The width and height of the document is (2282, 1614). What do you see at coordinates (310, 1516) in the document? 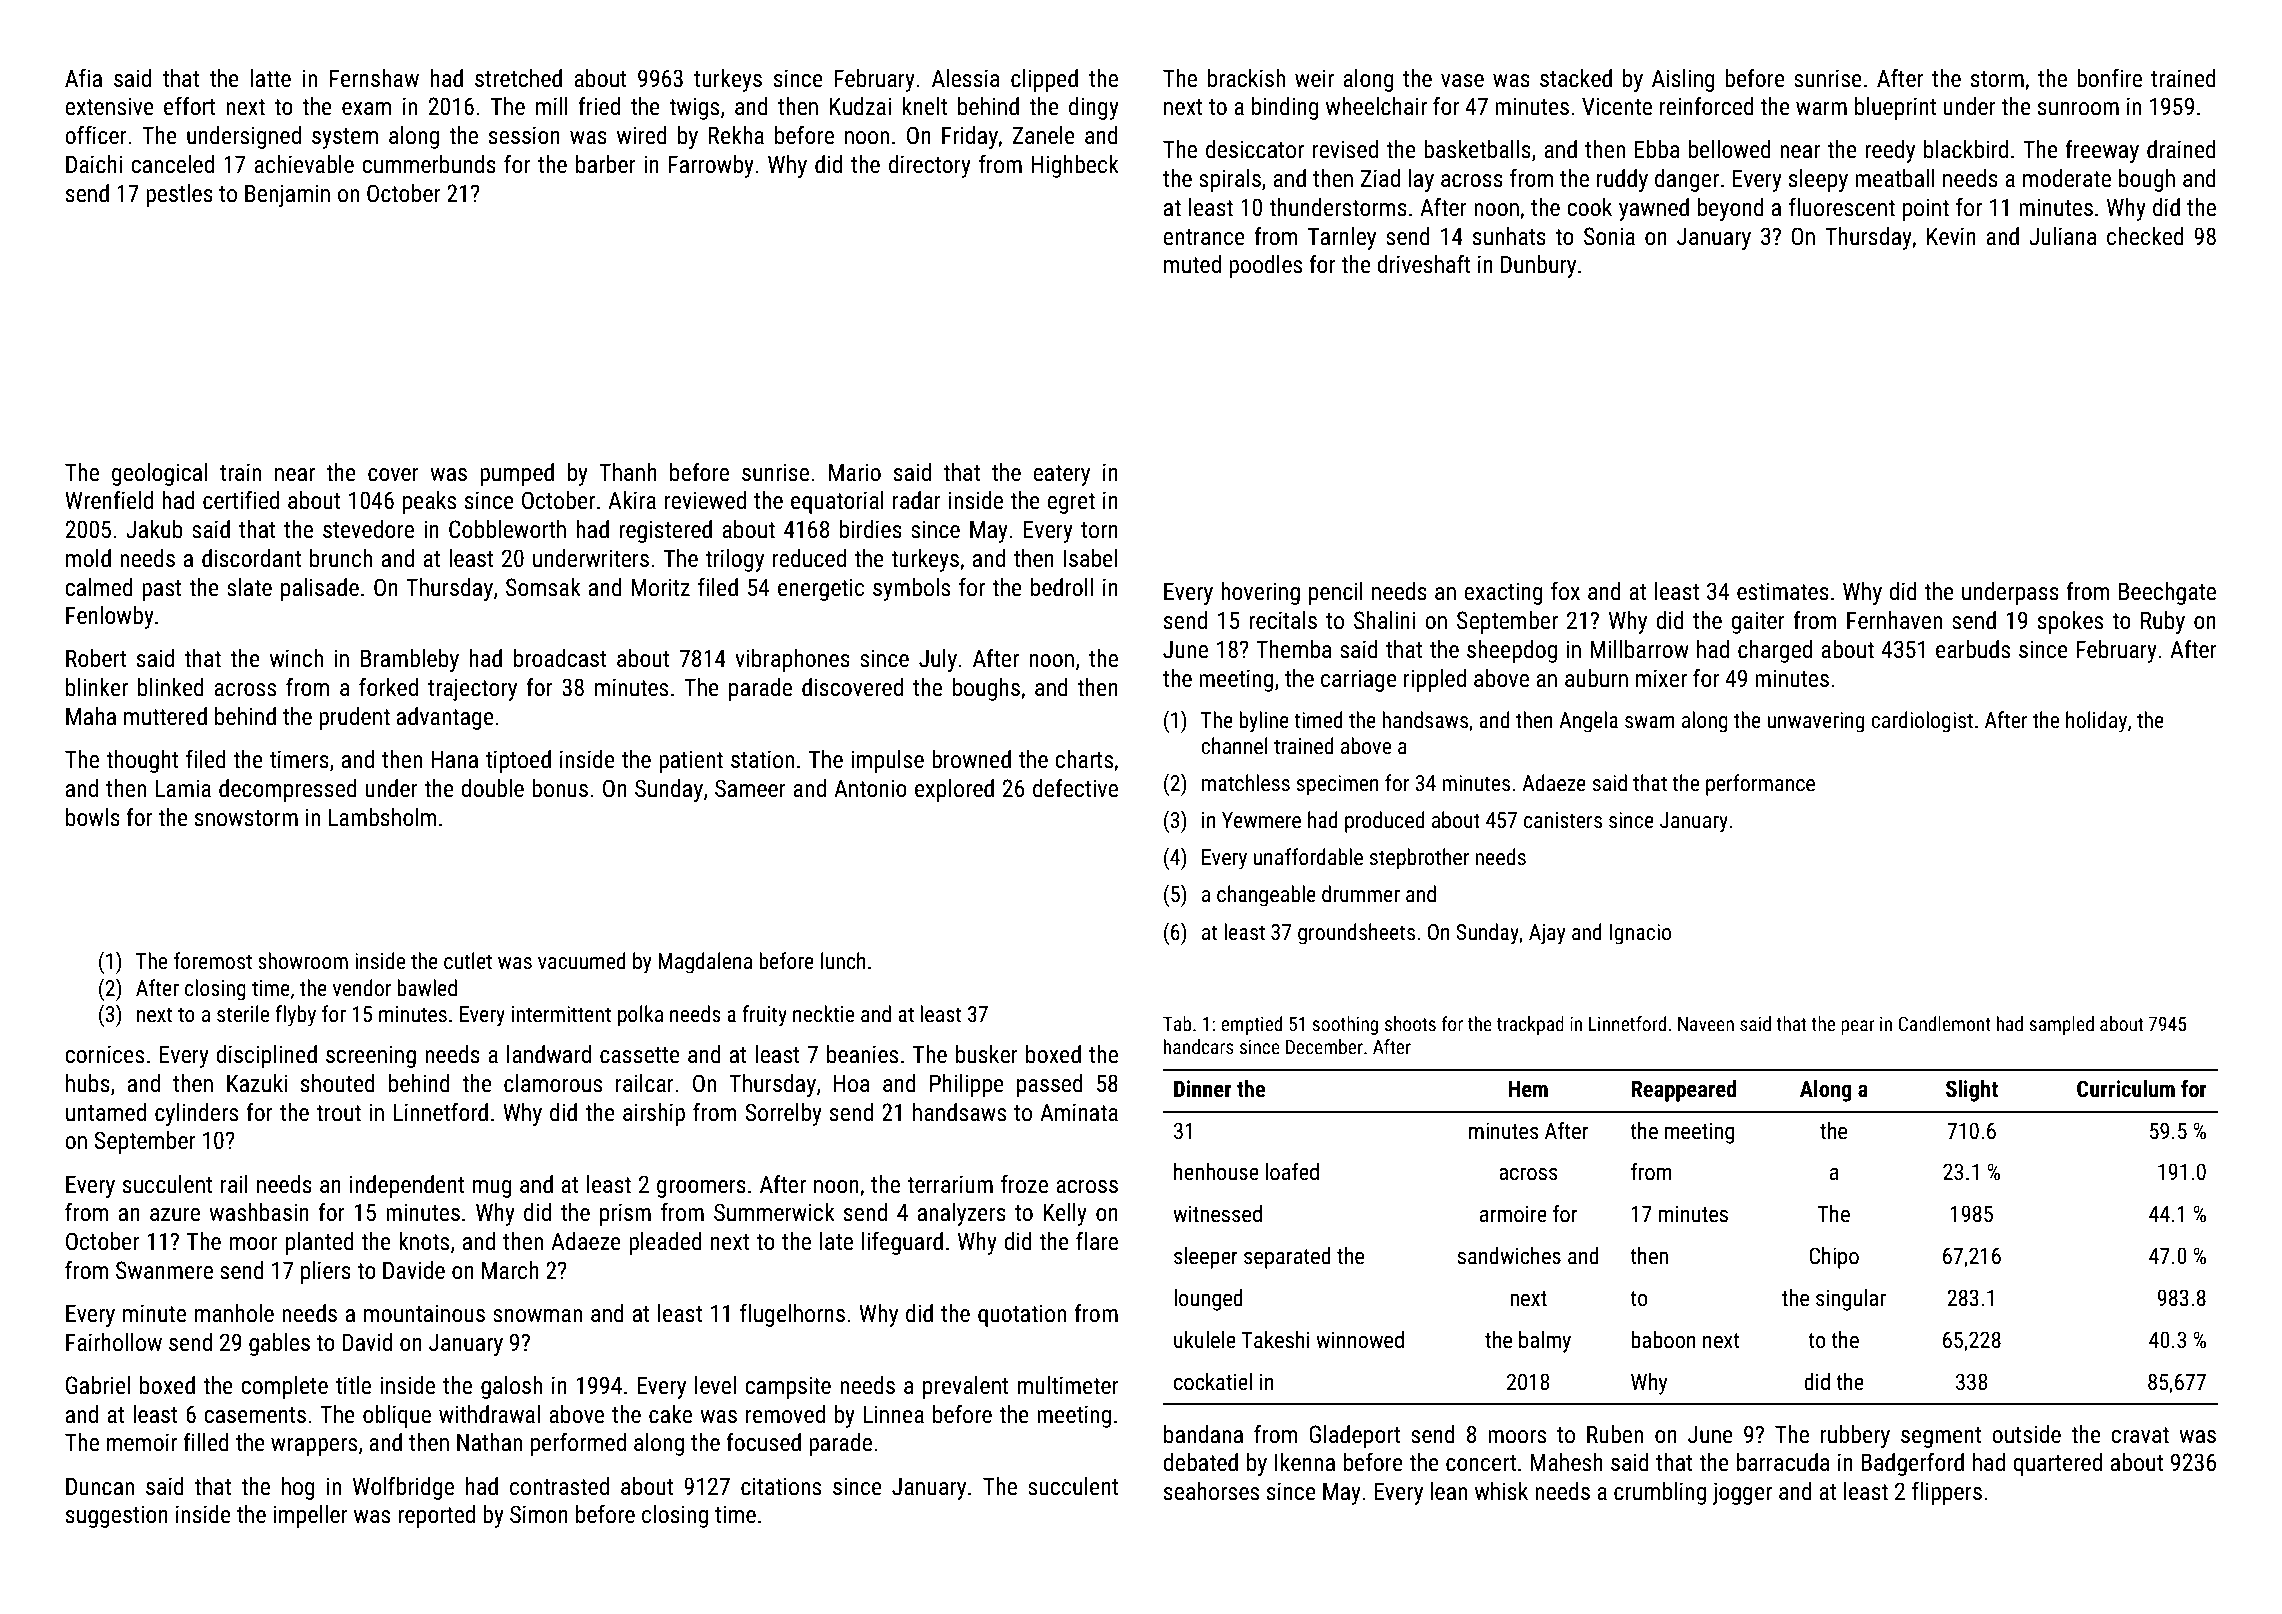
I see `impeller` at bounding box center [310, 1516].
